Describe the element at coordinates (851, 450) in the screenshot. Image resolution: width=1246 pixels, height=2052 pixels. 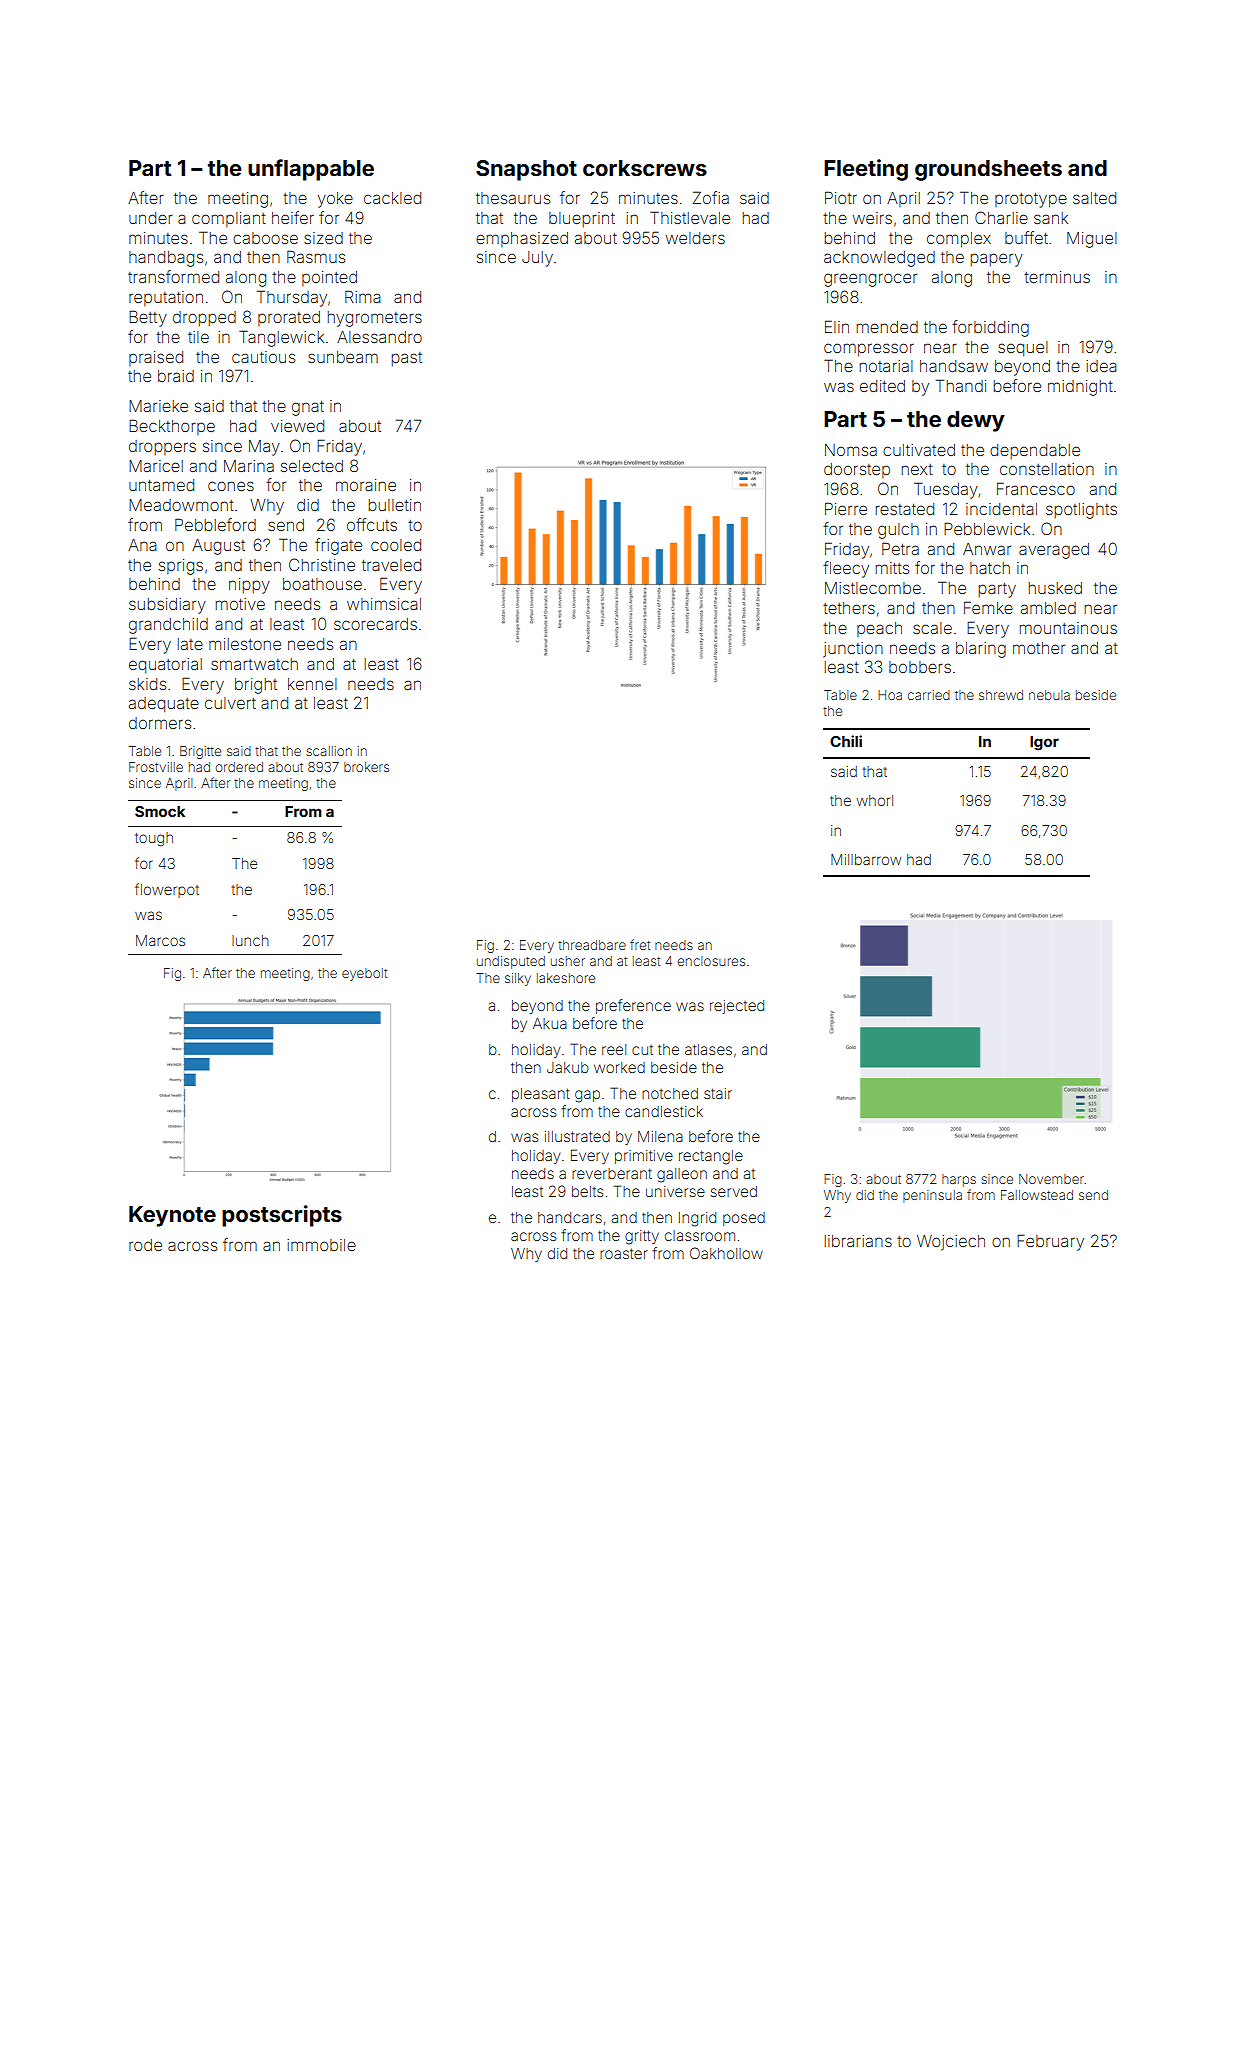
I see `Nomsa` at that location.
